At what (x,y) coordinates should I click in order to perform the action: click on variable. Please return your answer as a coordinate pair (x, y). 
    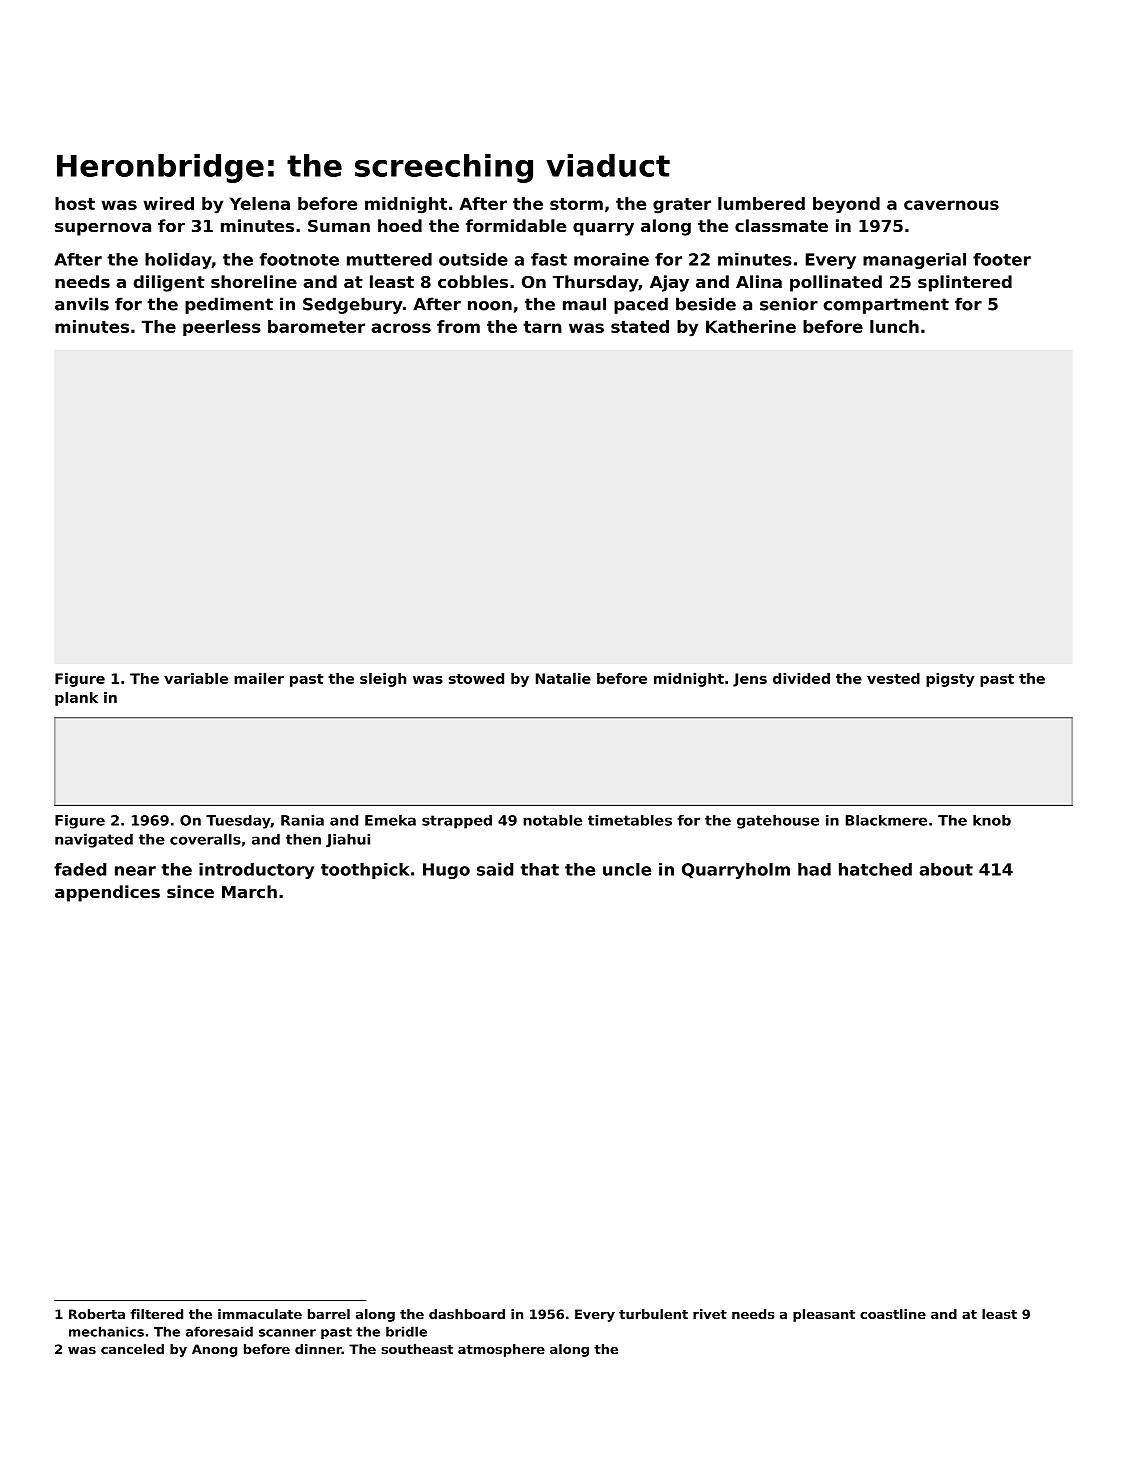
    Looking at the image, I should click on (196, 678).
